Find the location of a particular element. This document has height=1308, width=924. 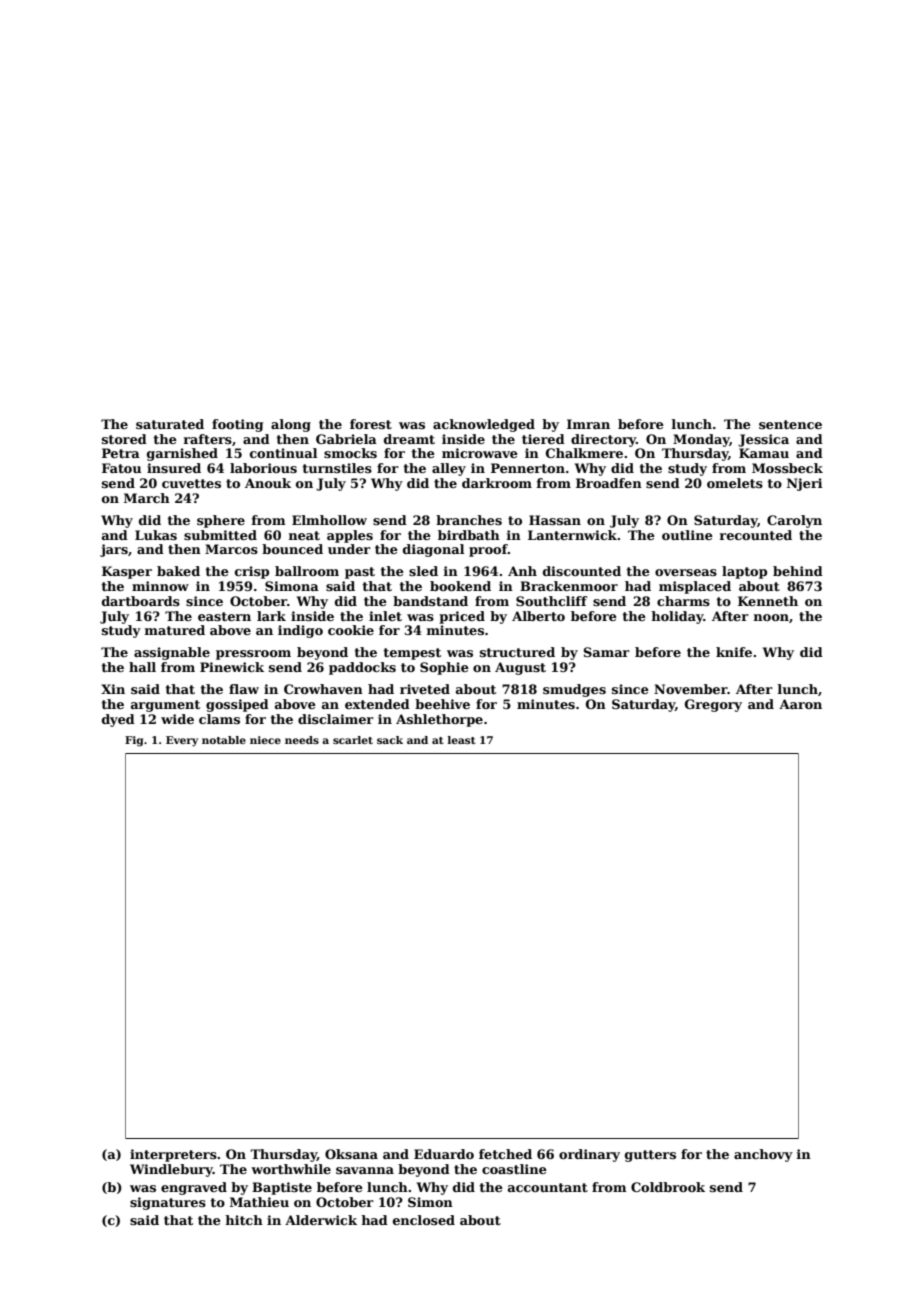

Oksana is located at coordinates (351, 1154).
